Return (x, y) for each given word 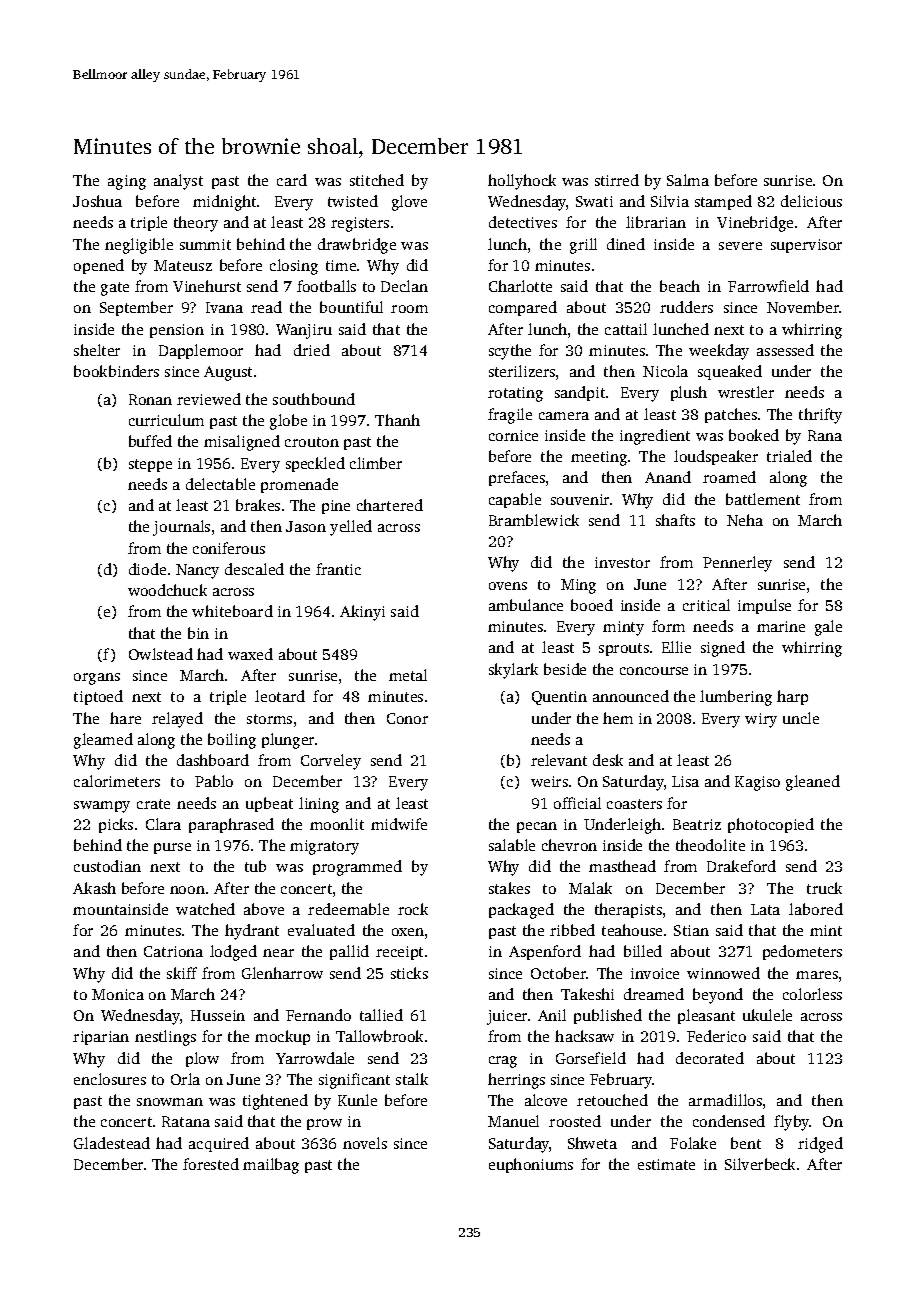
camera (564, 416)
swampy (102, 807)
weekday (719, 352)
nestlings (165, 1038)
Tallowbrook (379, 1036)
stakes (509, 888)
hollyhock (522, 182)
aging (127, 182)
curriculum (166, 420)
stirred (617, 180)
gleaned (813, 783)
